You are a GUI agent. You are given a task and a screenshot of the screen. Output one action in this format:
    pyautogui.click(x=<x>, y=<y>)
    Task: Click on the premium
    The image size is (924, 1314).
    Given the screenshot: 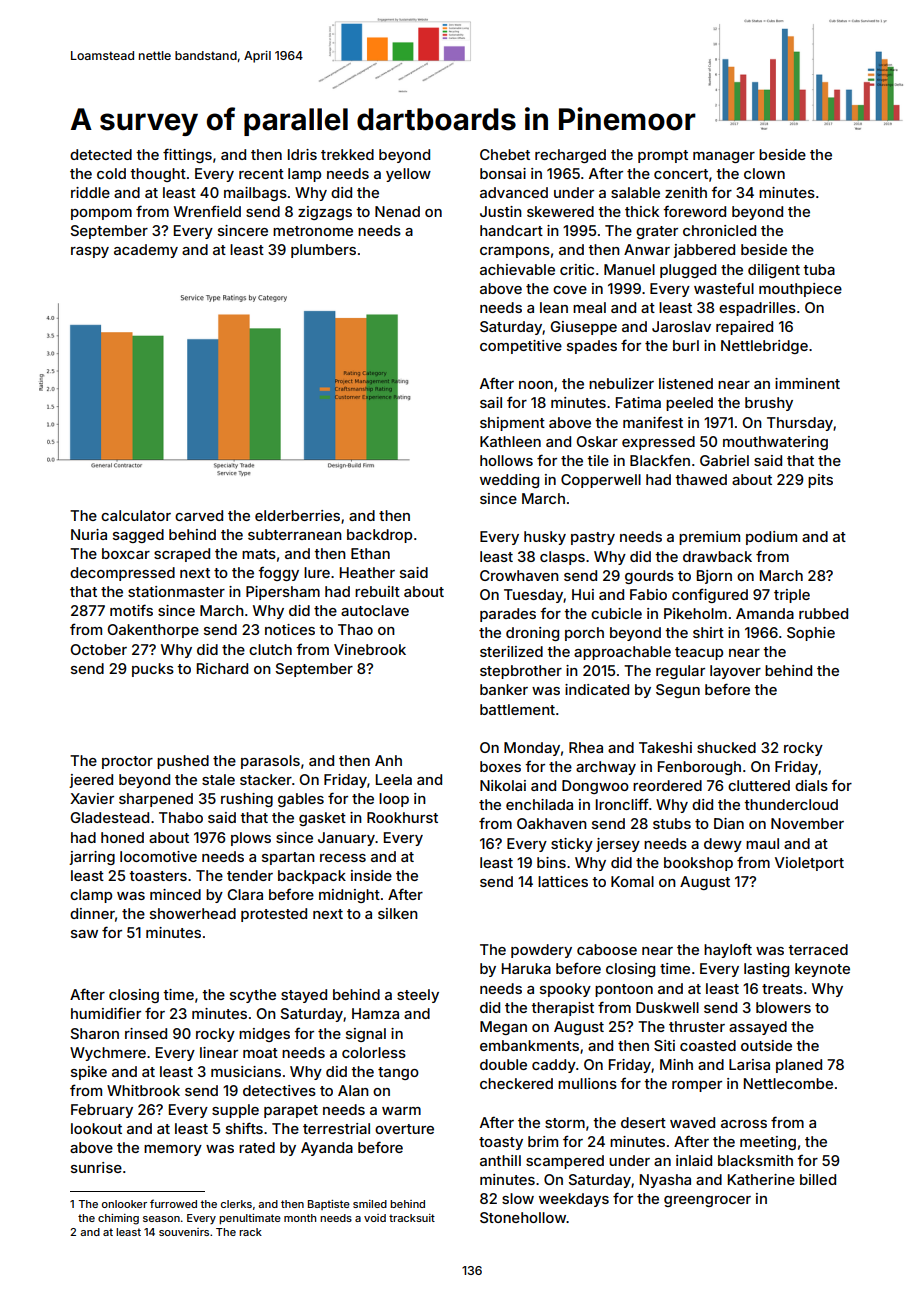 What is the action you would take?
    pyautogui.click(x=709, y=538)
